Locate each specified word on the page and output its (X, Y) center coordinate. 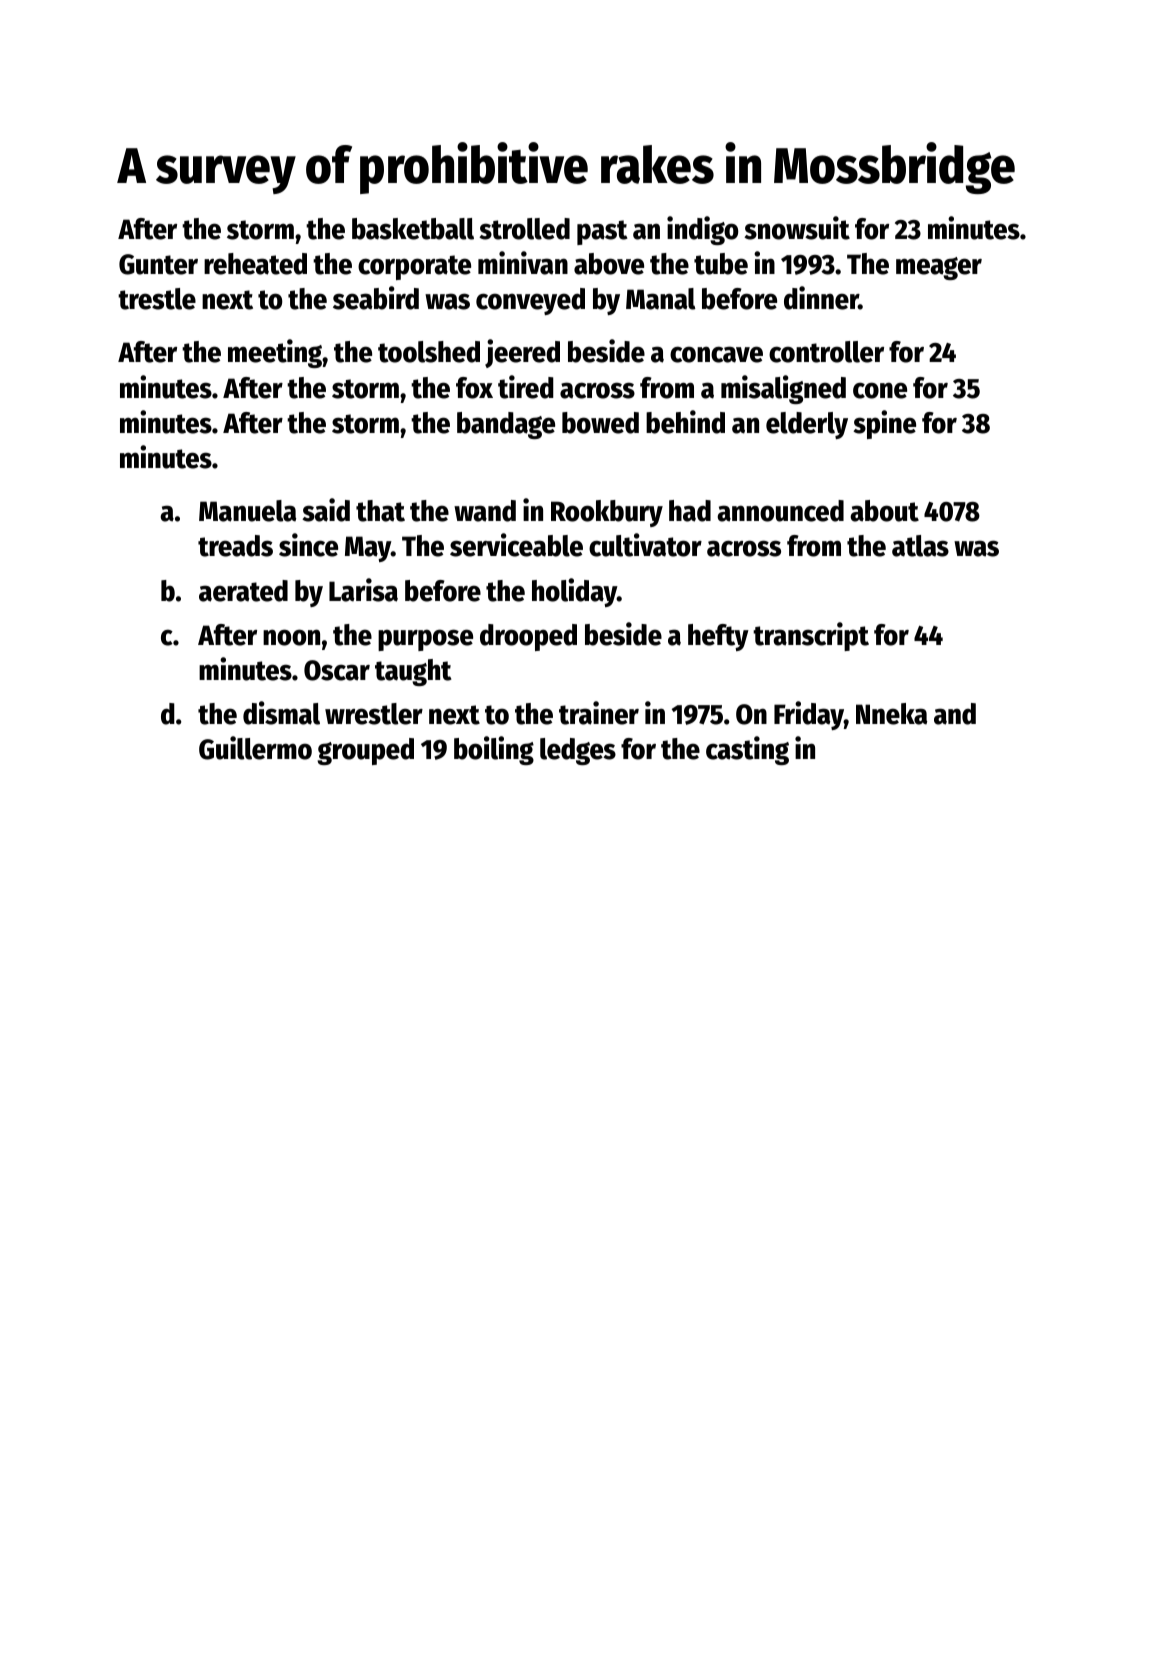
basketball (413, 229)
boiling (494, 750)
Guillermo (255, 748)
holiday (574, 592)
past (602, 232)
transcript (811, 636)
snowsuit (797, 228)
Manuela (247, 511)
